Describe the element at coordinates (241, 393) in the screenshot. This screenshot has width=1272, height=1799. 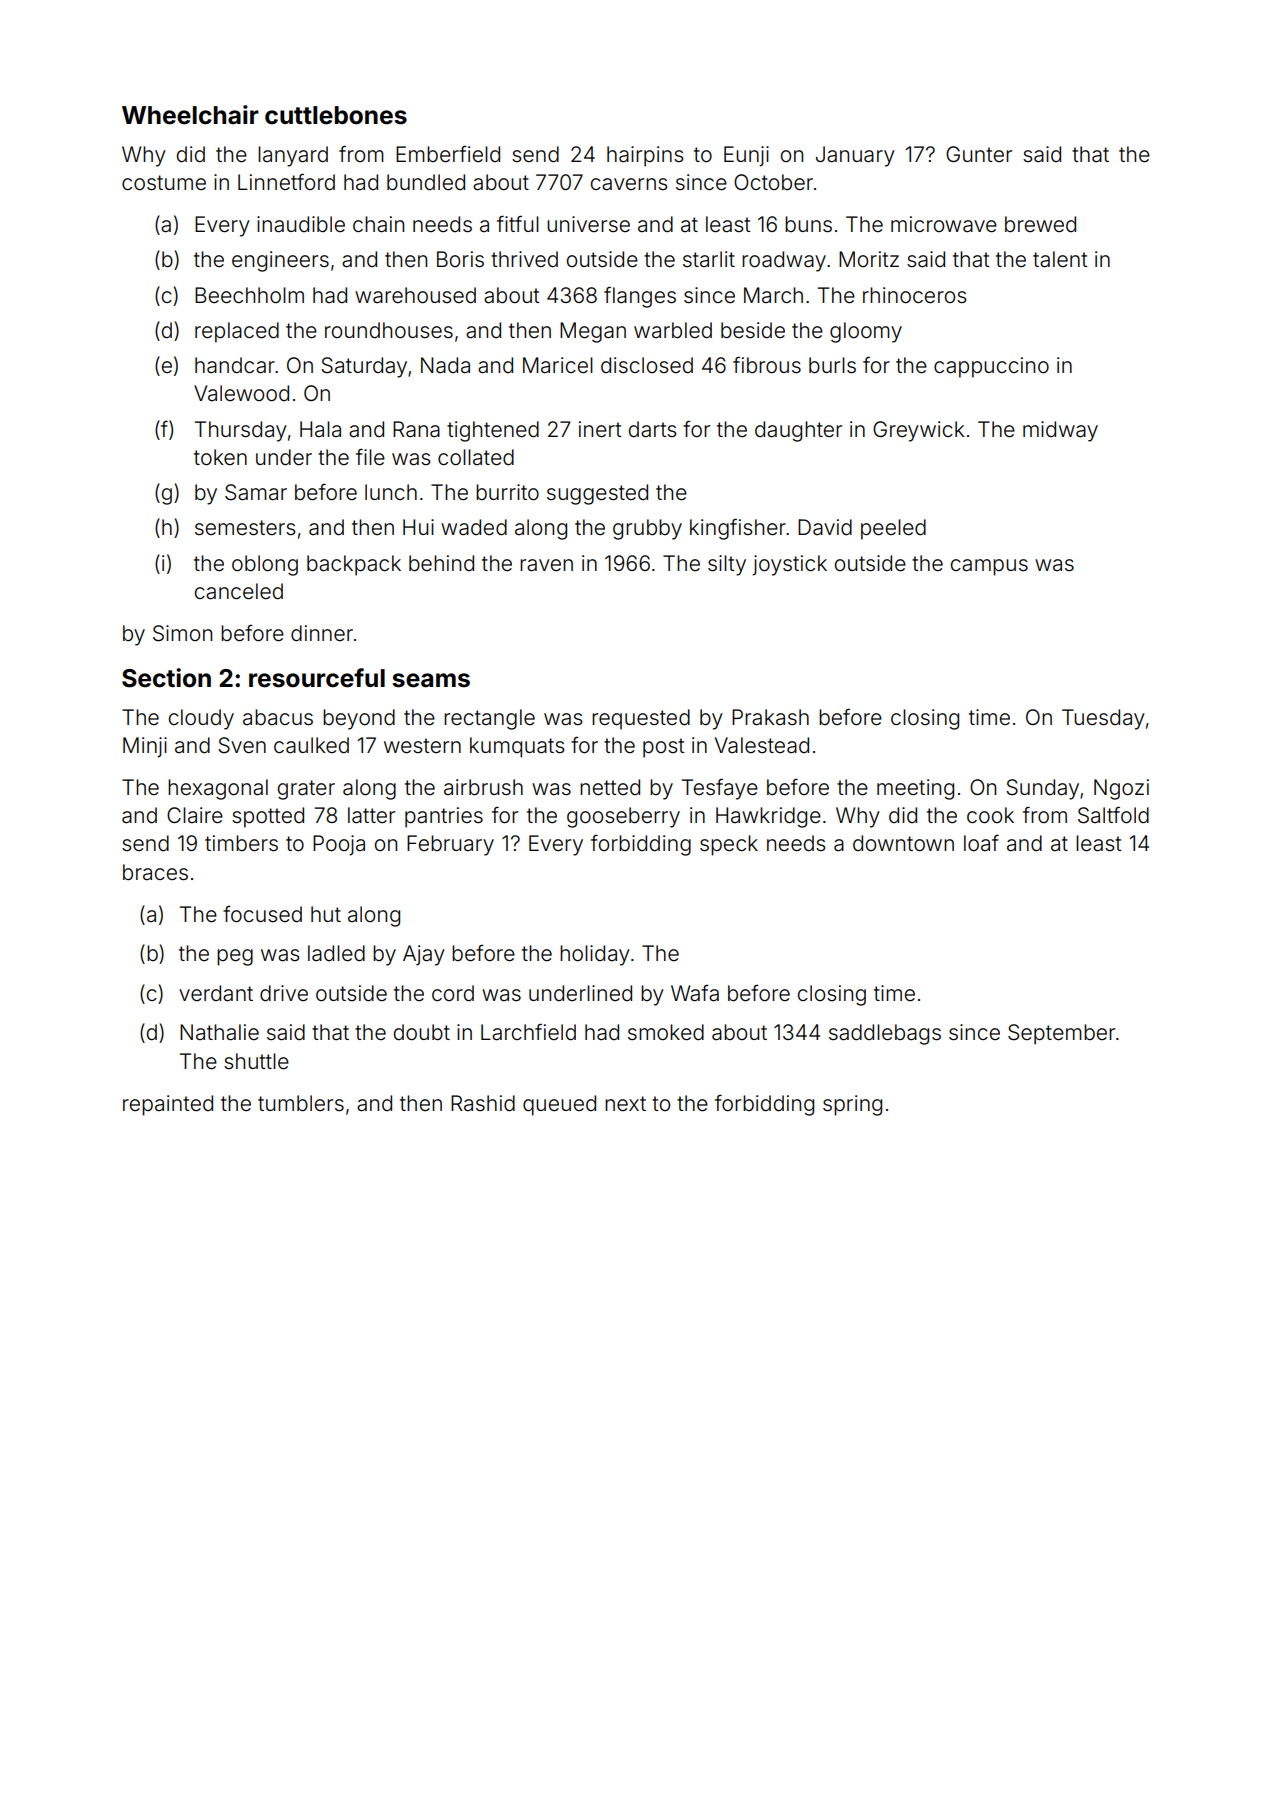
I see `Valewood` at that location.
